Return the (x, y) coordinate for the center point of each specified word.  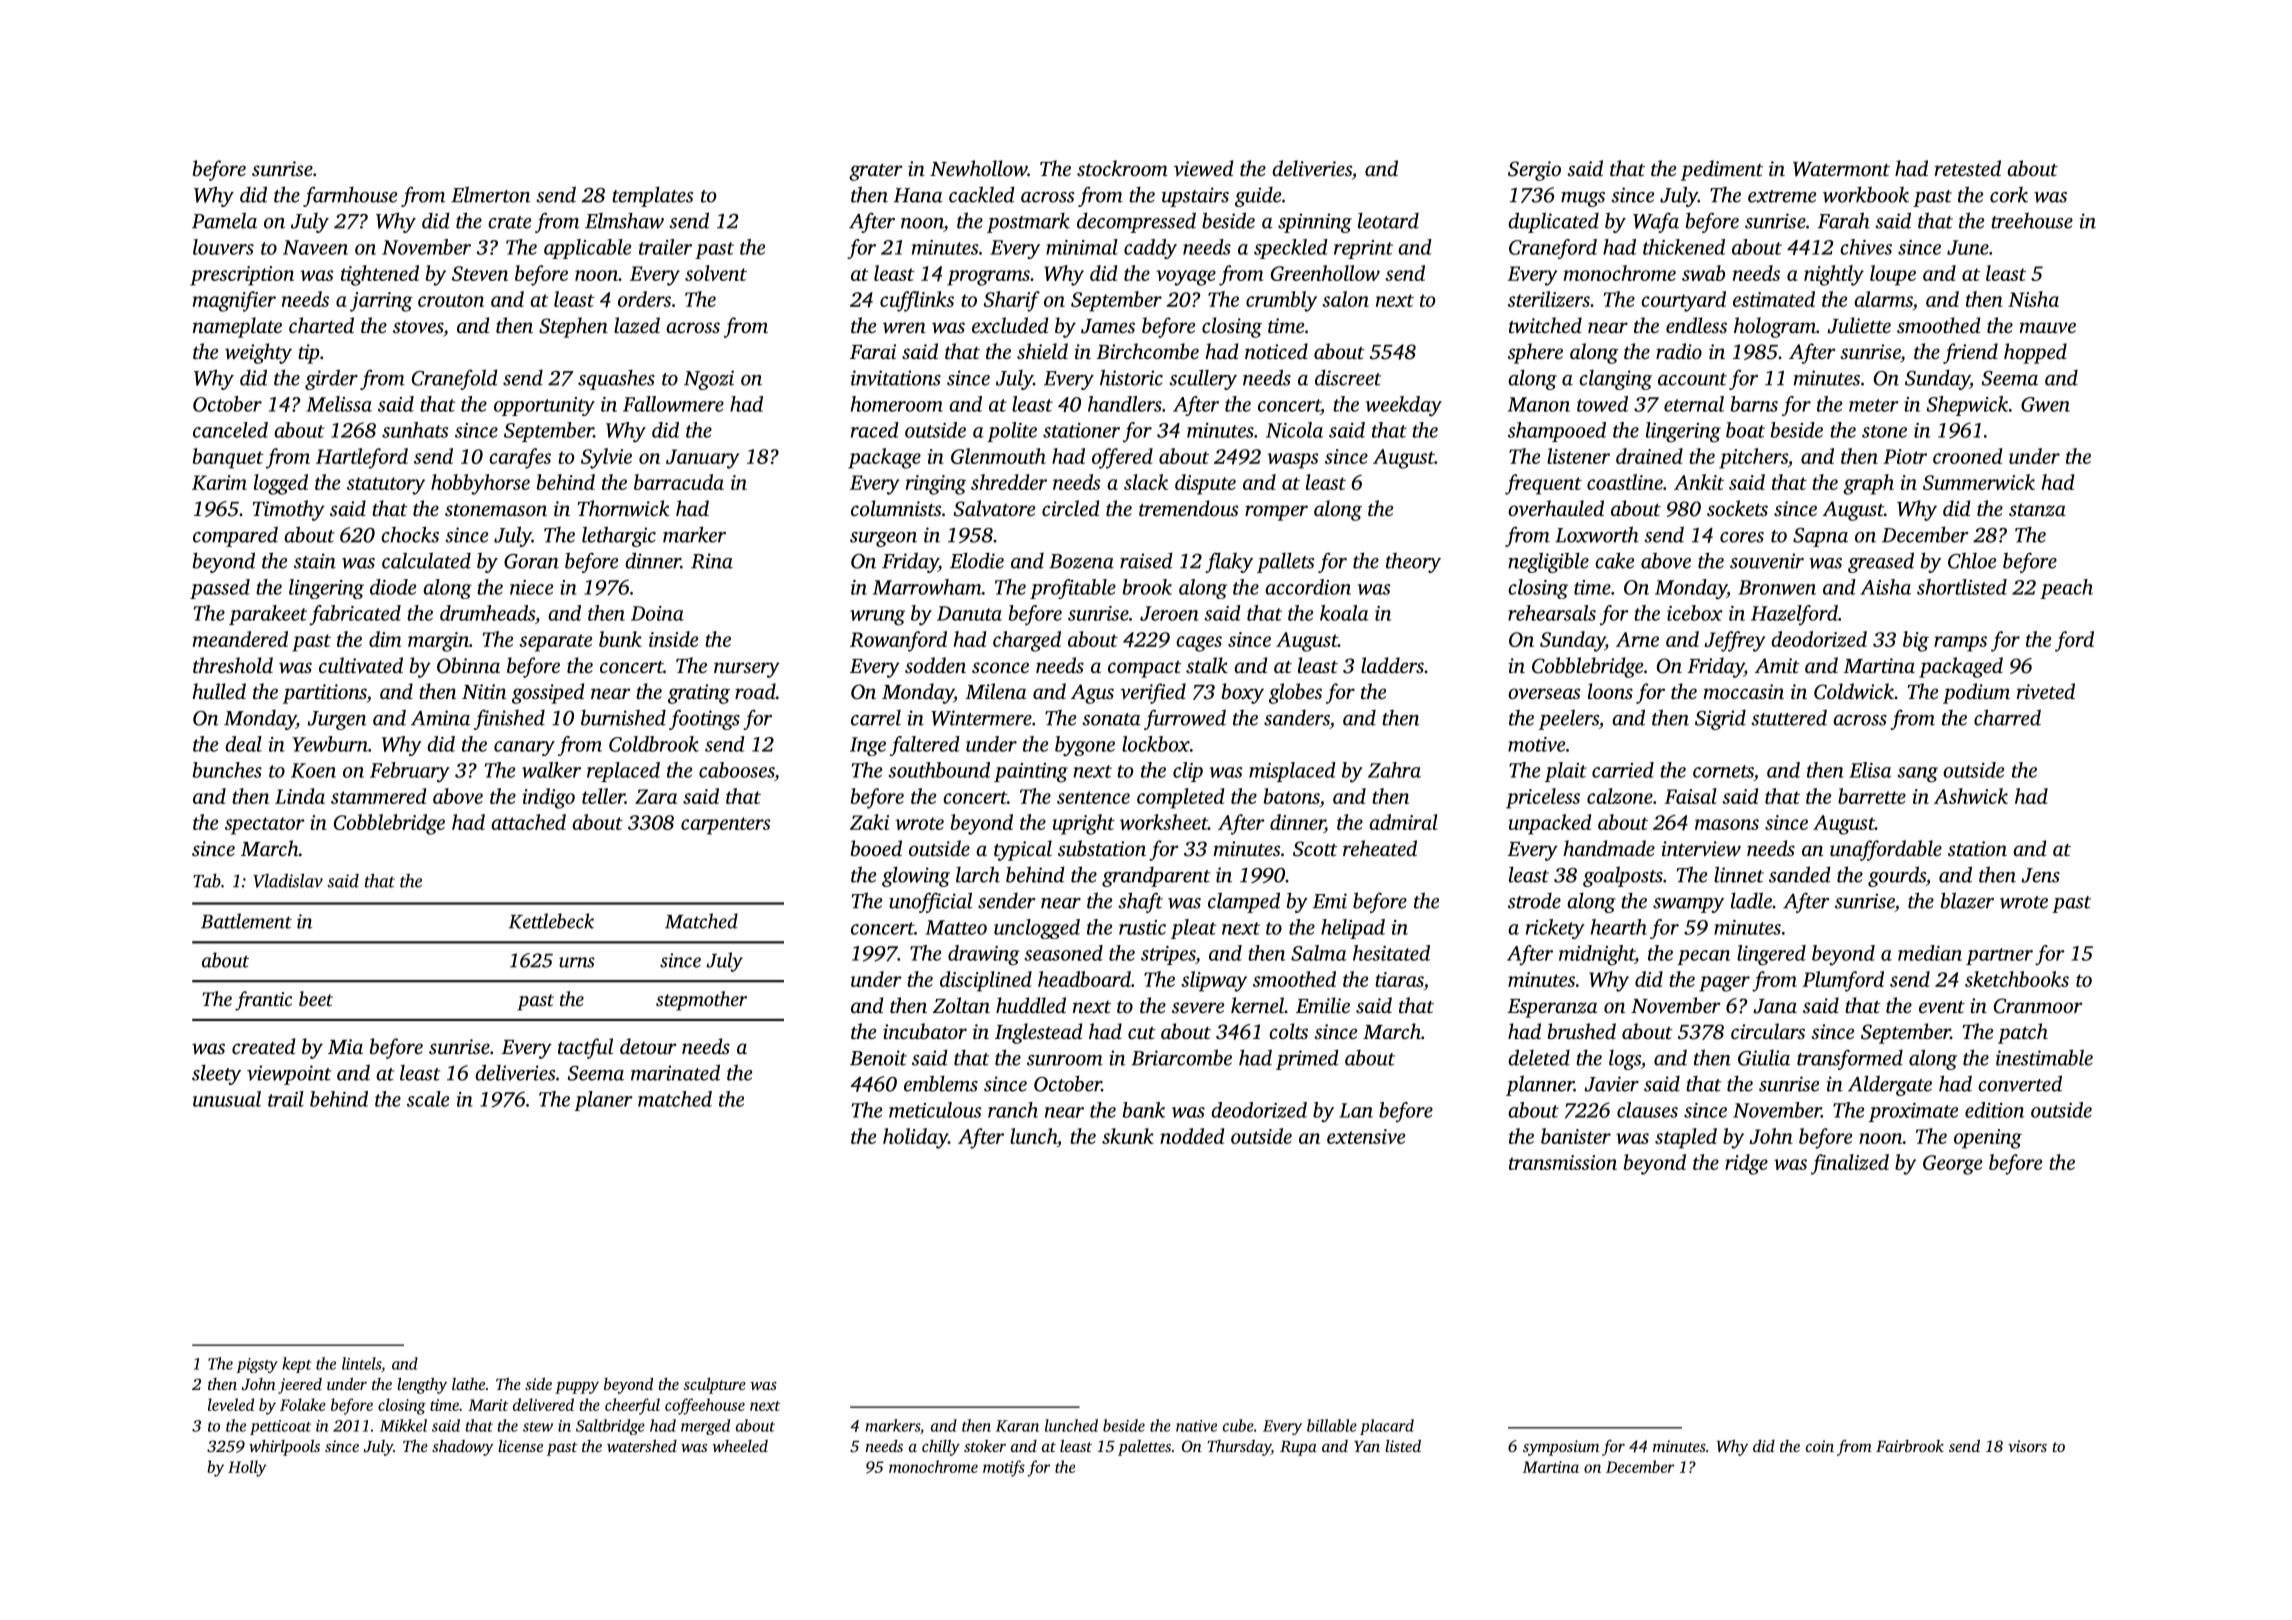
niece (531, 587)
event (1942, 1007)
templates (652, 196)
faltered (925, 746)
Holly (247, 1468)
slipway (1214, 981)
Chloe (1972, 561)
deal (243, 744)
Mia (345, 1046)
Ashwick (1971, 796)
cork (2009, 195)
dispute (1205, 484)
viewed (1203, 168)
